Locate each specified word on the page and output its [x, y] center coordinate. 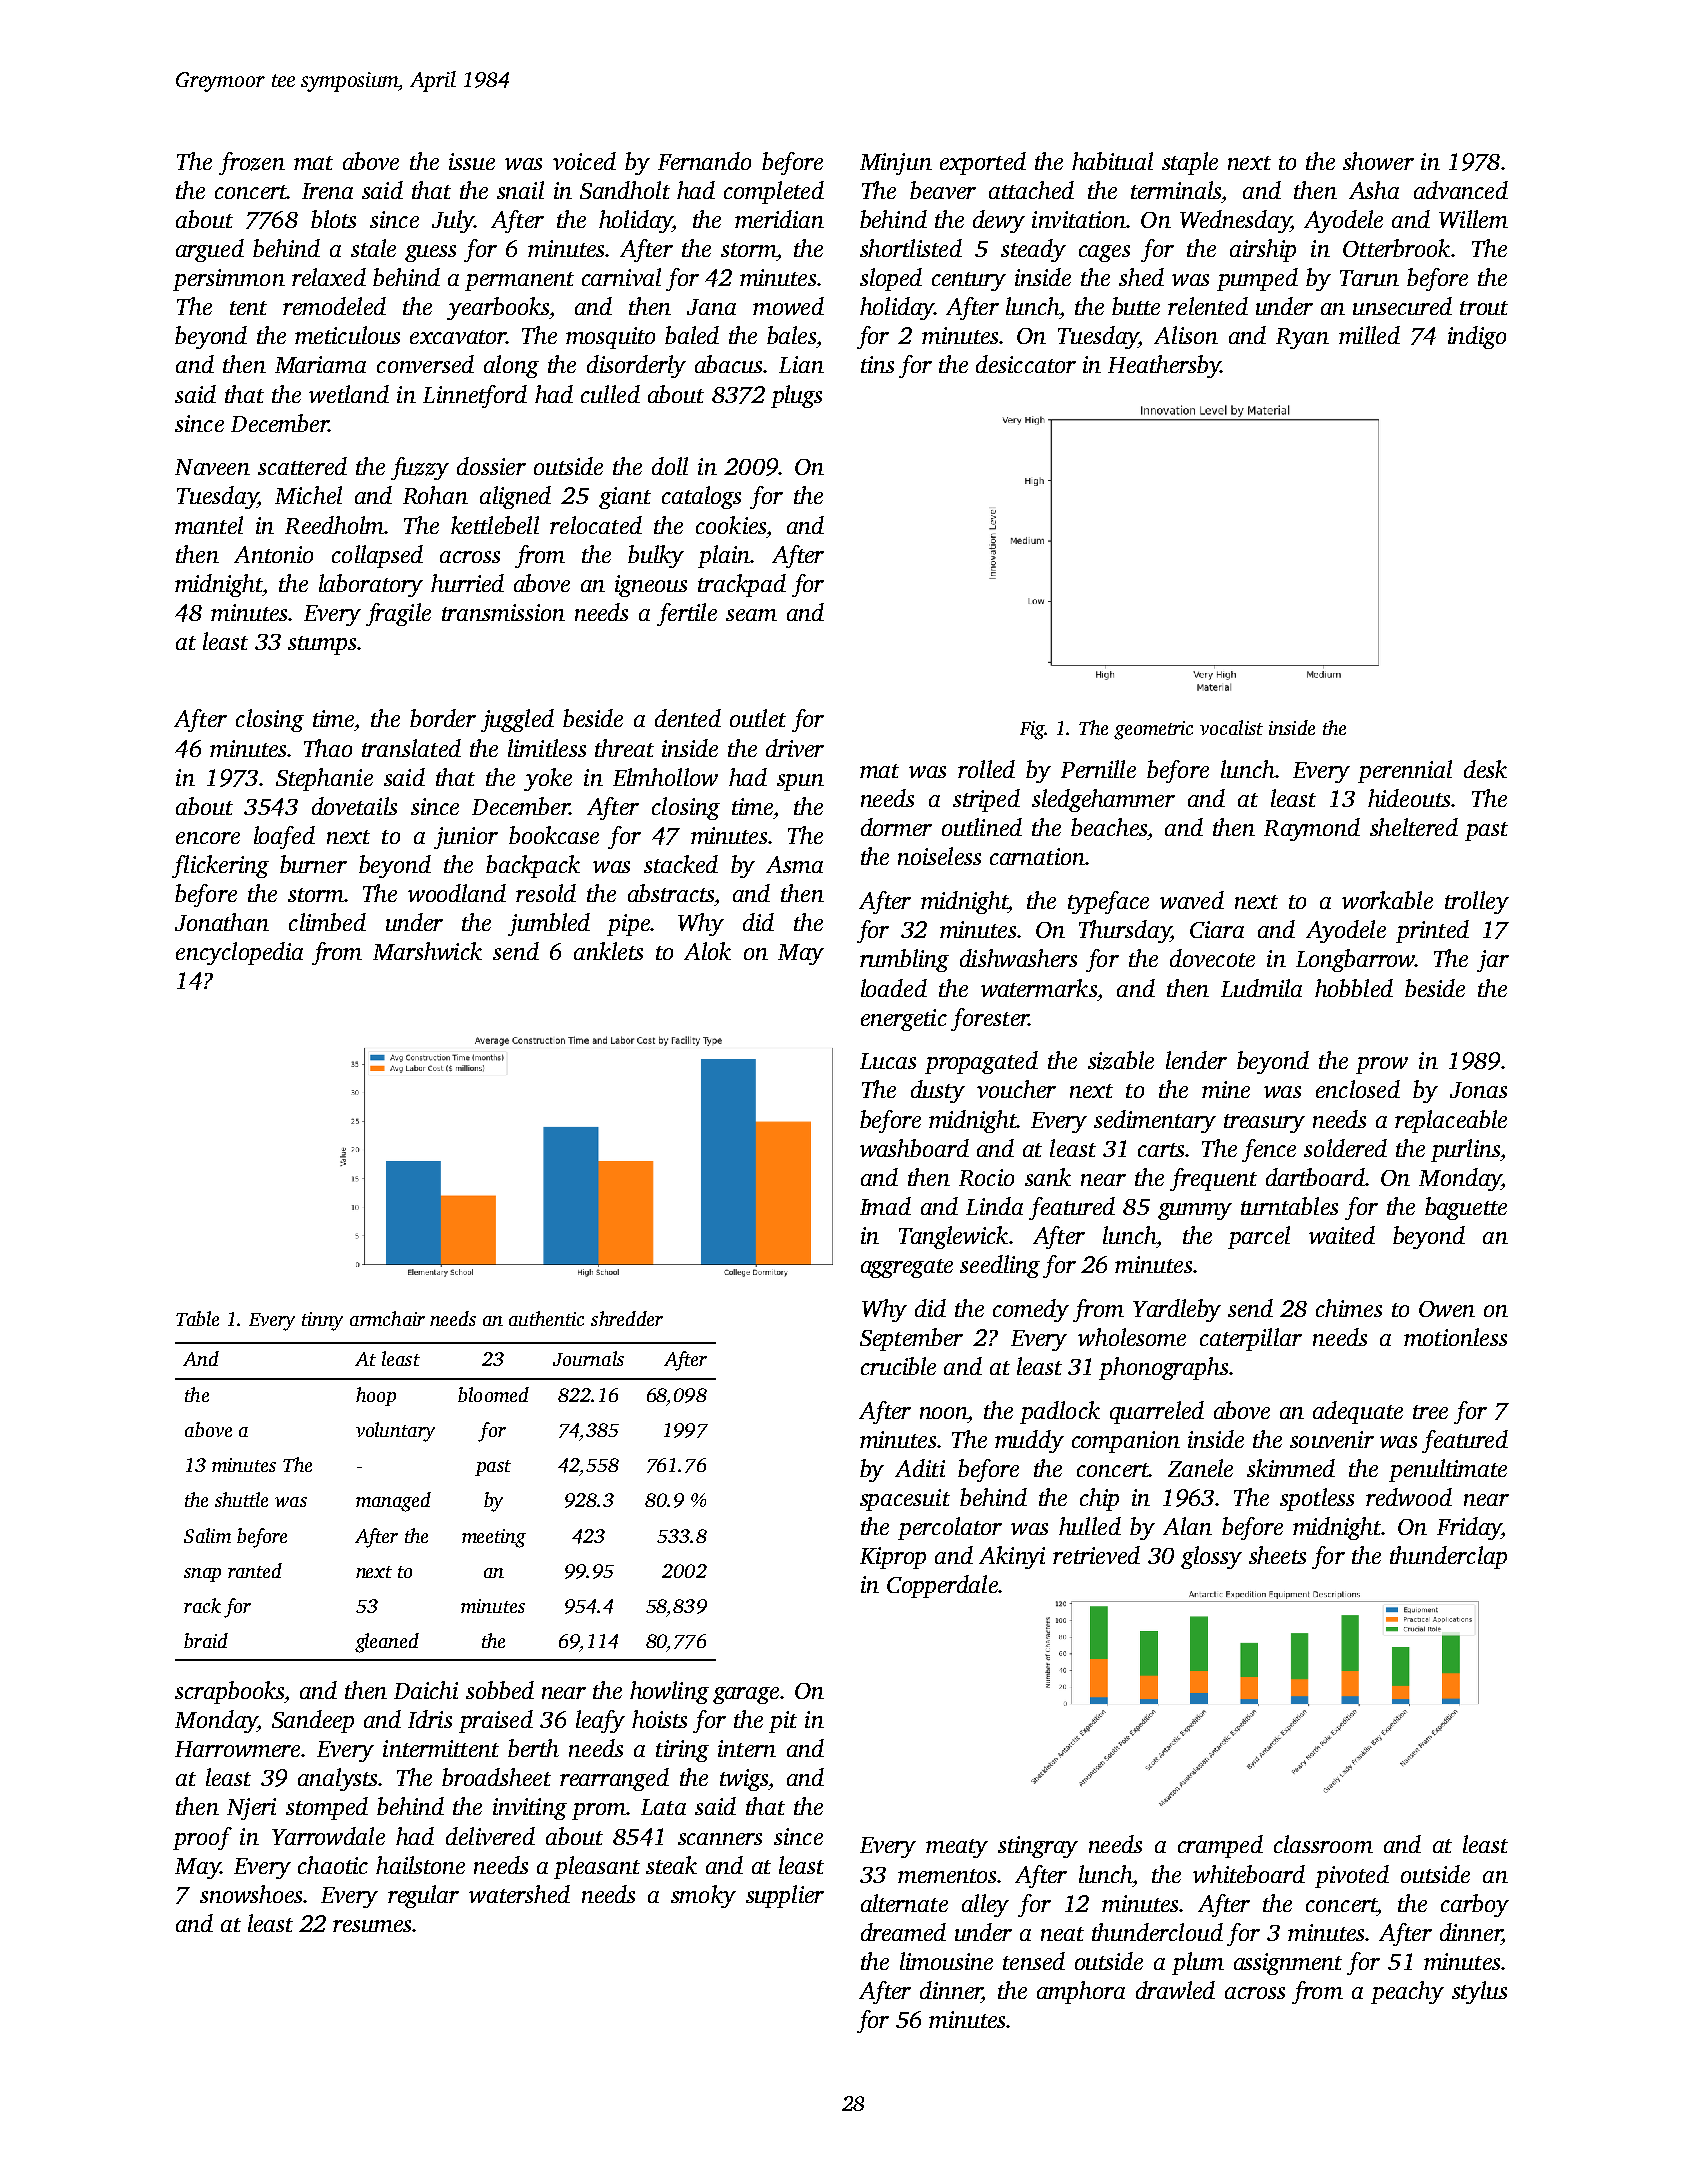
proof [202, 1838]
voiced [584, 161]
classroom [1323, 1844]
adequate [1358, 1412]
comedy [1031, 1310]
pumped [1257, 279]
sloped [891, 279]
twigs [744, 1780]
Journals [588, 1358]
